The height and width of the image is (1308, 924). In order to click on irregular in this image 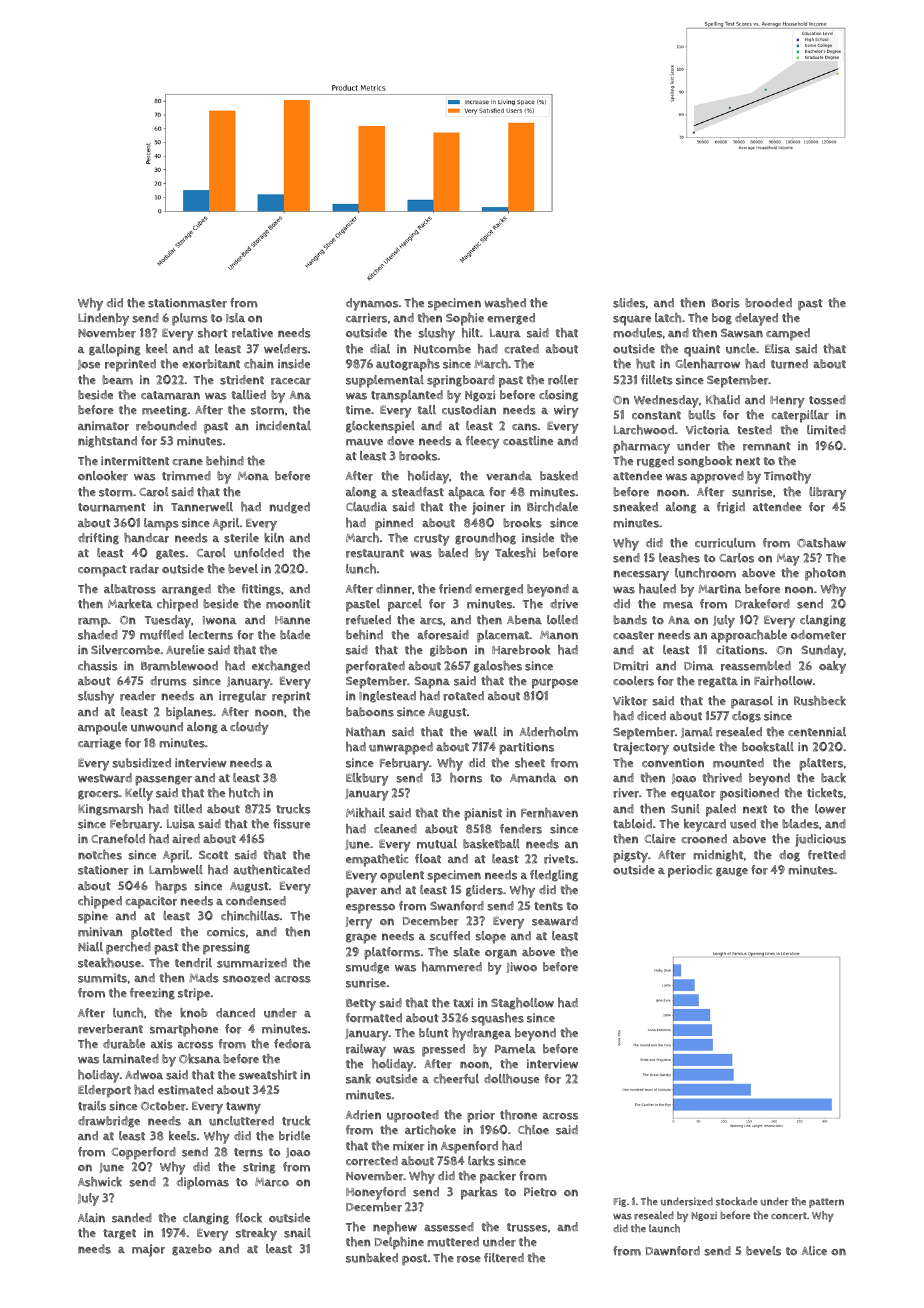, I will do `click(242, 697)`.
